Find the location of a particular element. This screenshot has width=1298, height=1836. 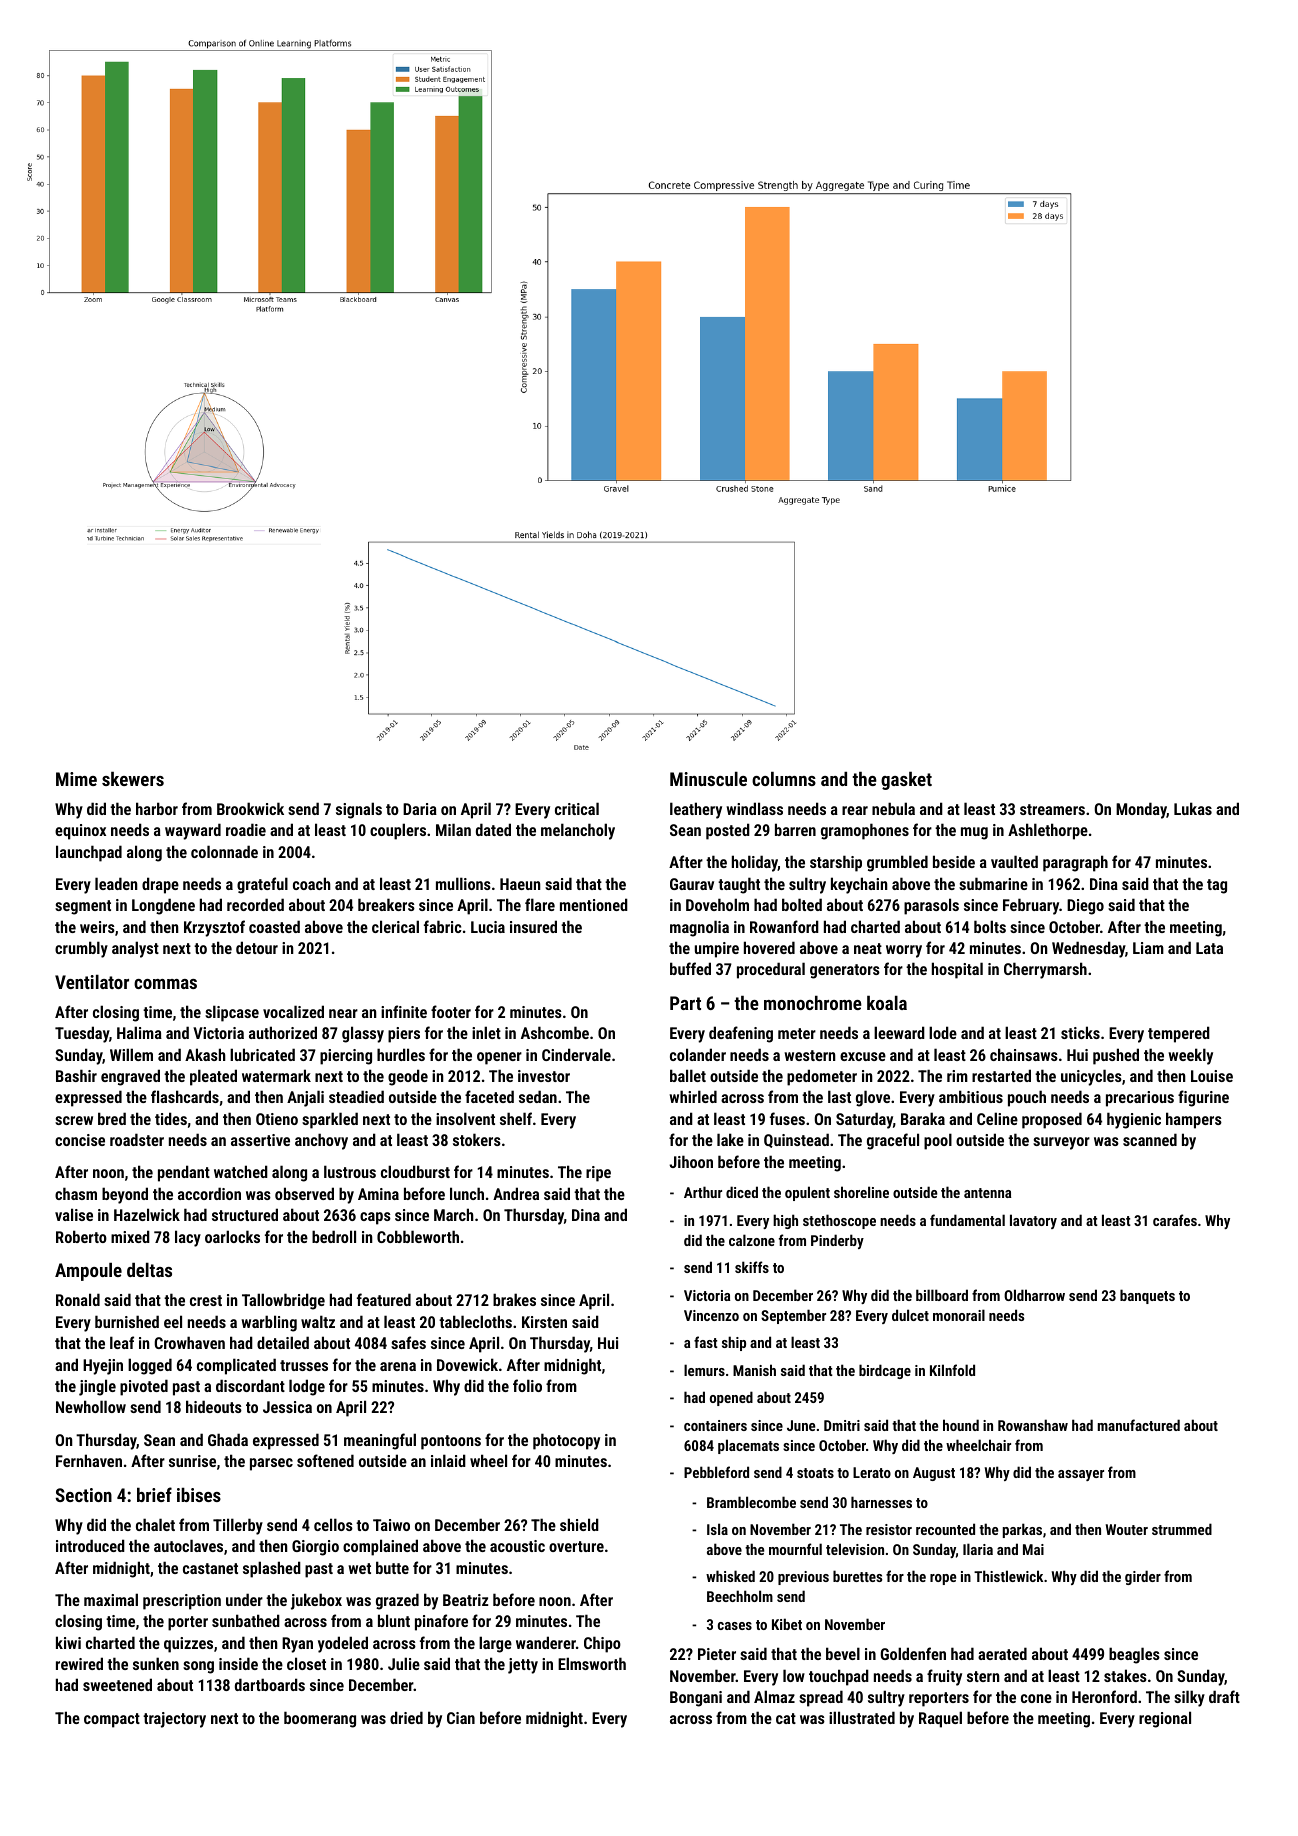

harbor is located at coordinates (157, 808).
